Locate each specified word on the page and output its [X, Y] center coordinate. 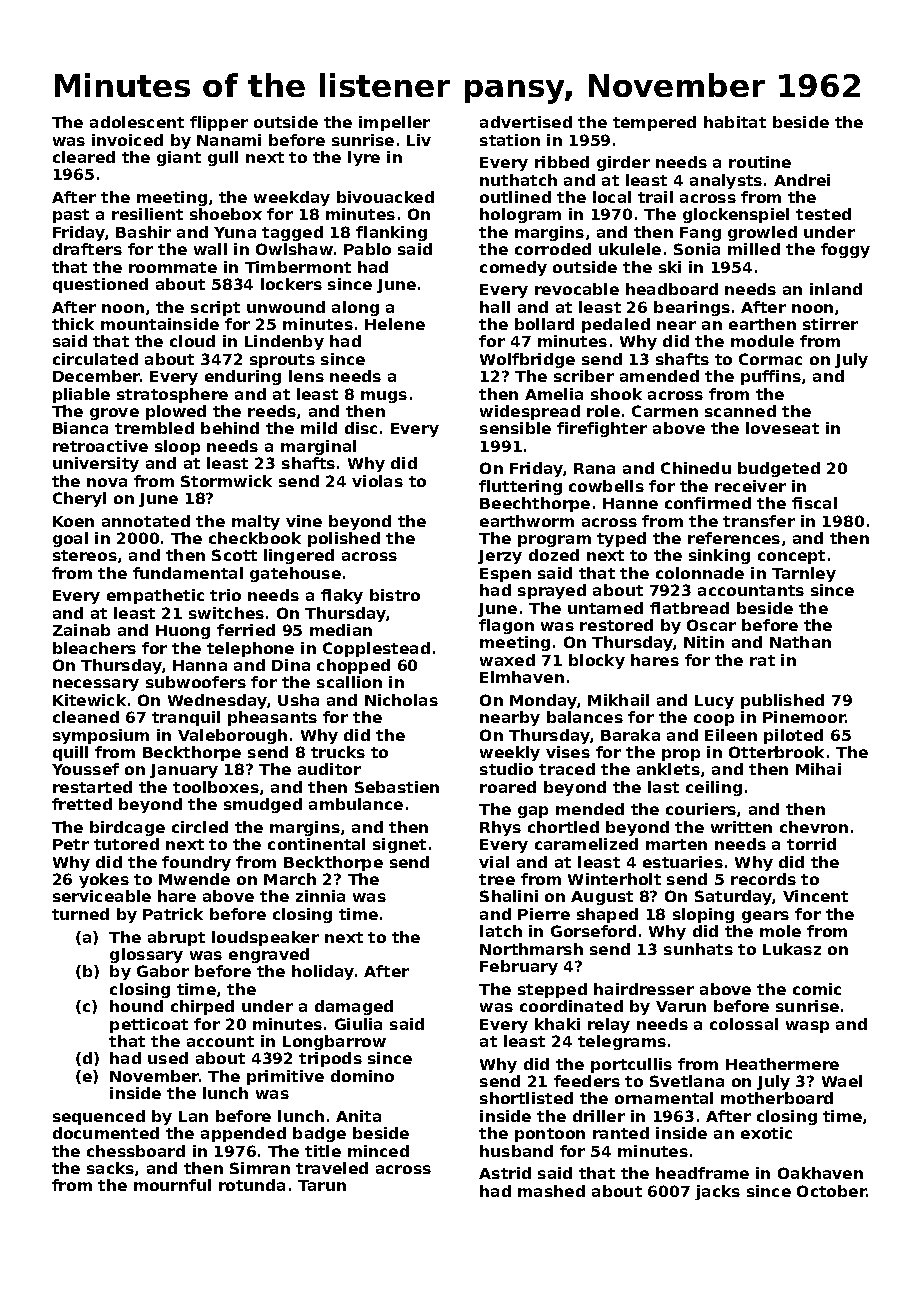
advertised [526, 122]
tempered [654, 123]
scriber [584, 376]
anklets [668, 769]
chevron [814, 827]
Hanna [200, 665]
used [168, 1058]
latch [501, 931]
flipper [219, 123]
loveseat [782, 428]
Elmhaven [522, 677]
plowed [176, 412]
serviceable [102, 896]
